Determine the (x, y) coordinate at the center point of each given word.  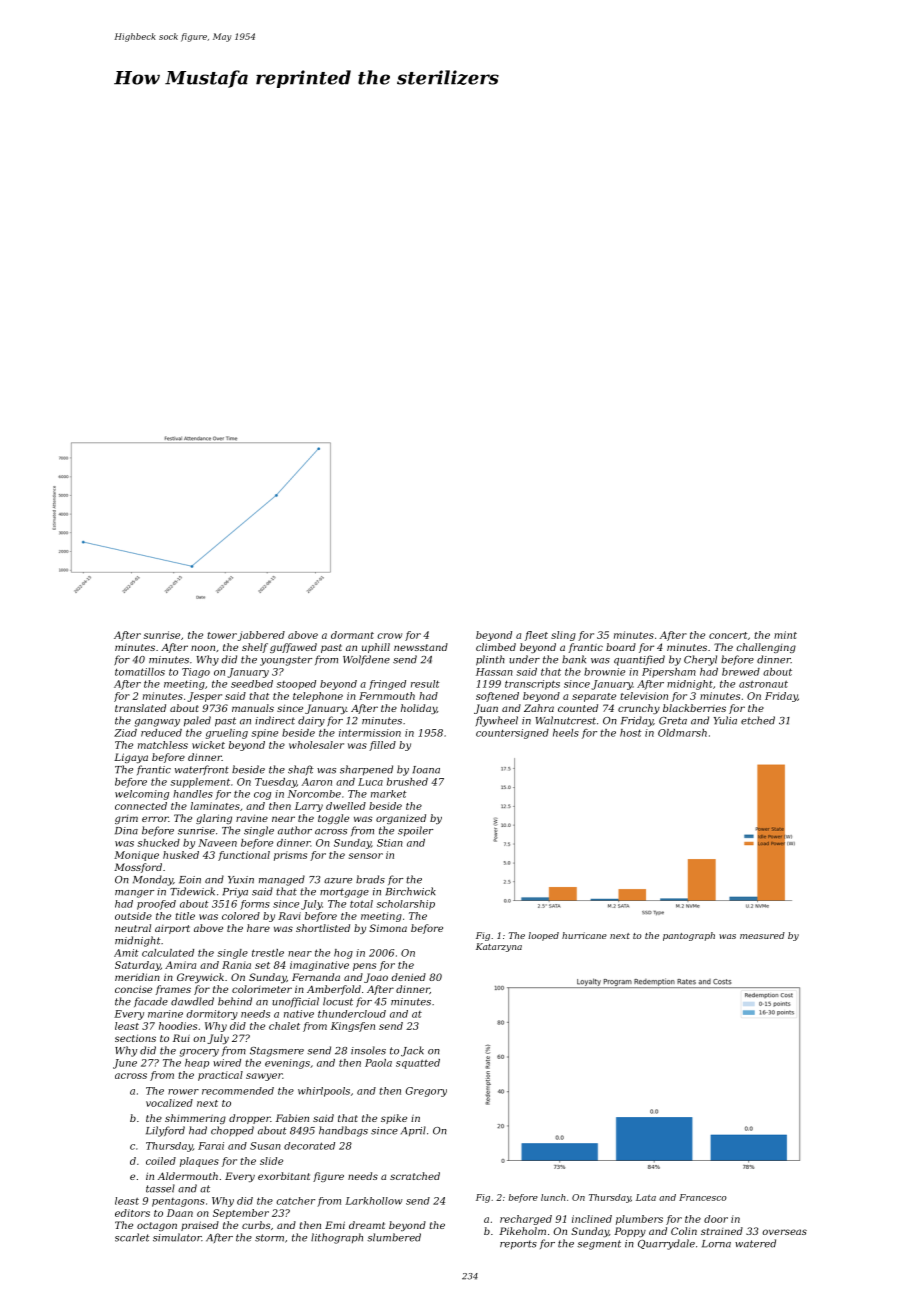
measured (762, 935)
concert (728, 635)
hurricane (584, 935)
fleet (536, 636)
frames (173, 990)
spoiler (415, 831)
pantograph (689, 936)
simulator (177, 1237)
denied (408, 977)
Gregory (426, 1092)
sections (135, 1038)
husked (181, 855)
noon (203, 648)
